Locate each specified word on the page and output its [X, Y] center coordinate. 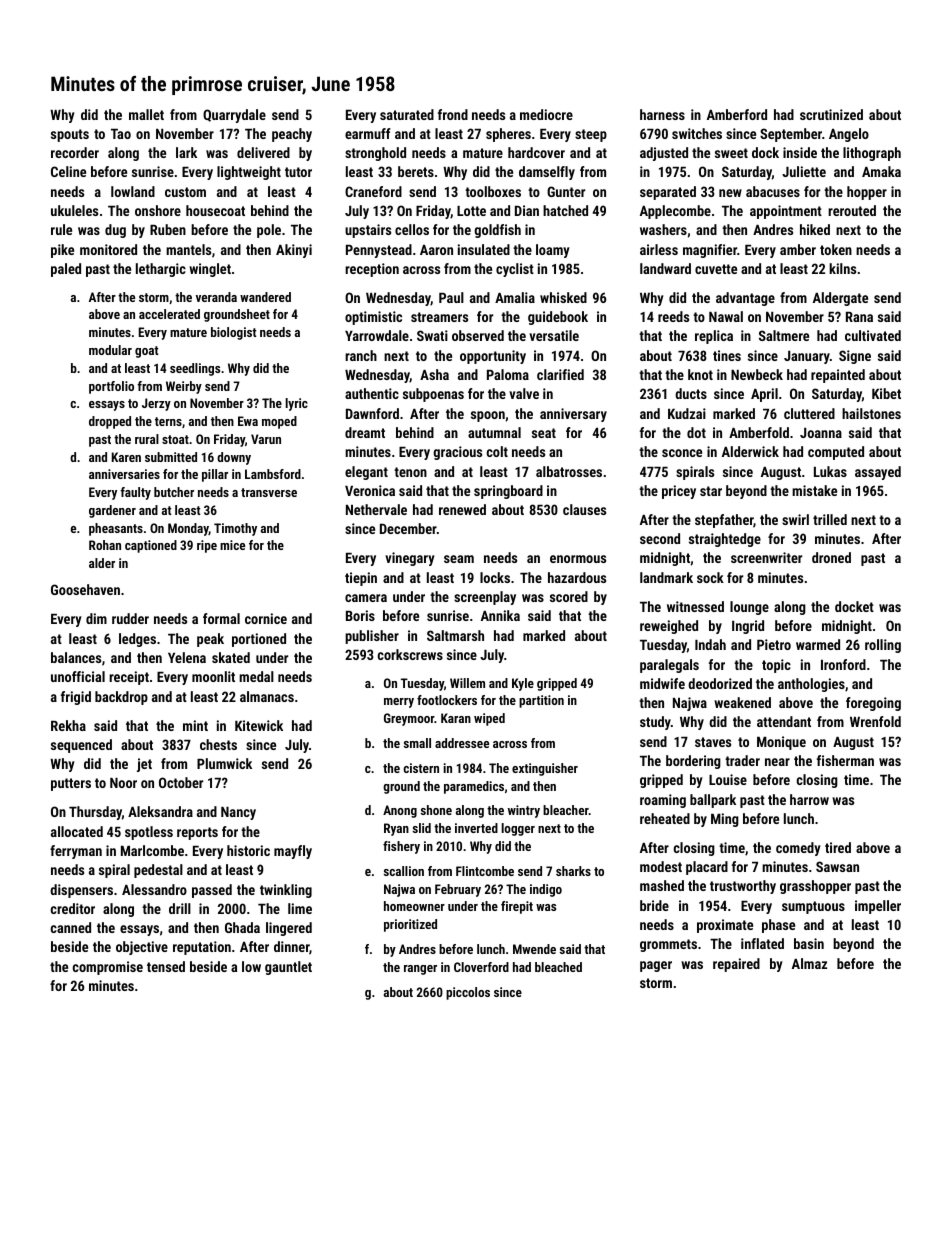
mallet [146, 114]
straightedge [725, 540]
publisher [372, 637]
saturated [407, 114]
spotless [149, 833]
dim [96, 618]
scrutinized [831, 114]
